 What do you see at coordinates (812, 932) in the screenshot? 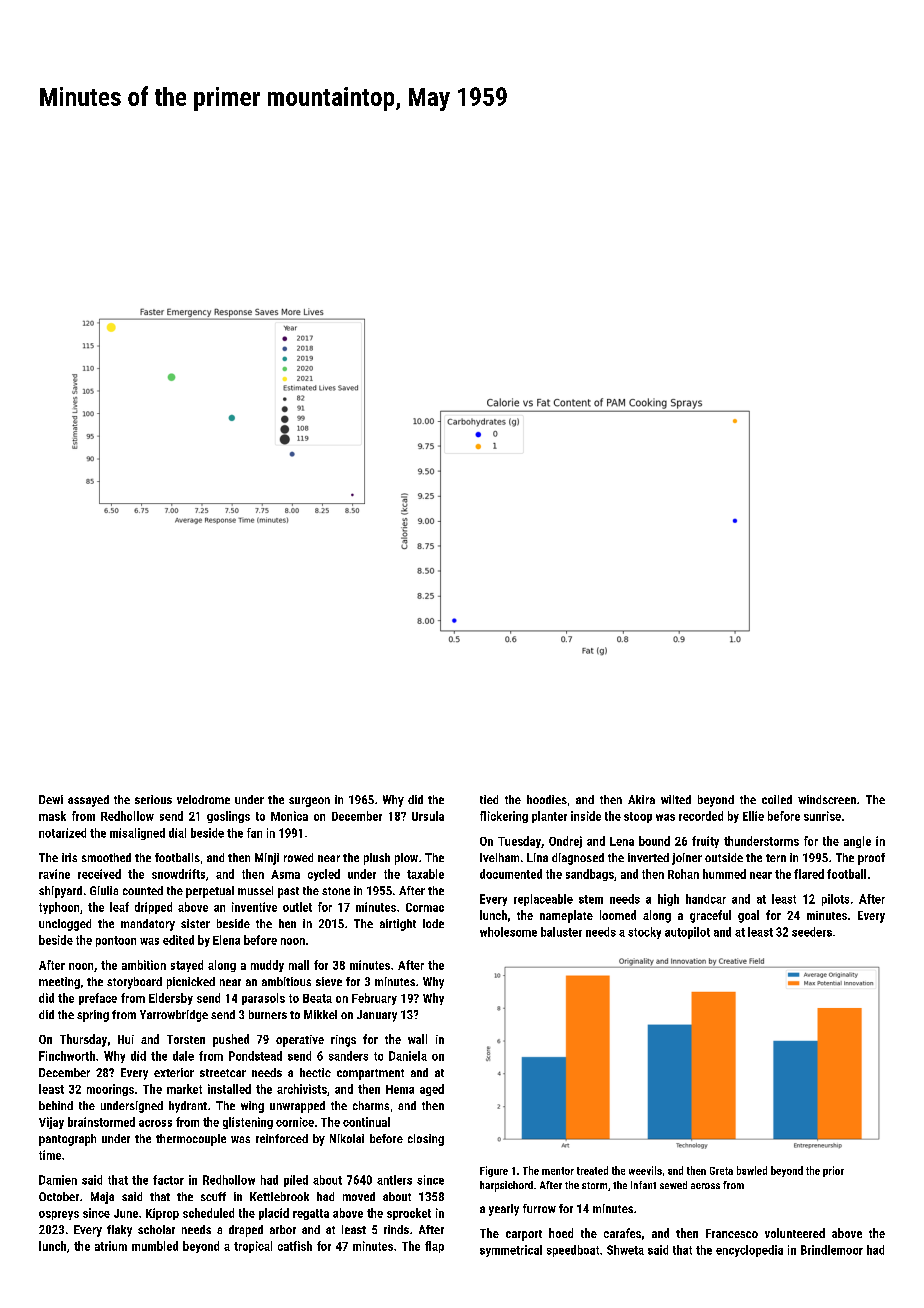
I see `seeders` at bounding box center [812, 932].
